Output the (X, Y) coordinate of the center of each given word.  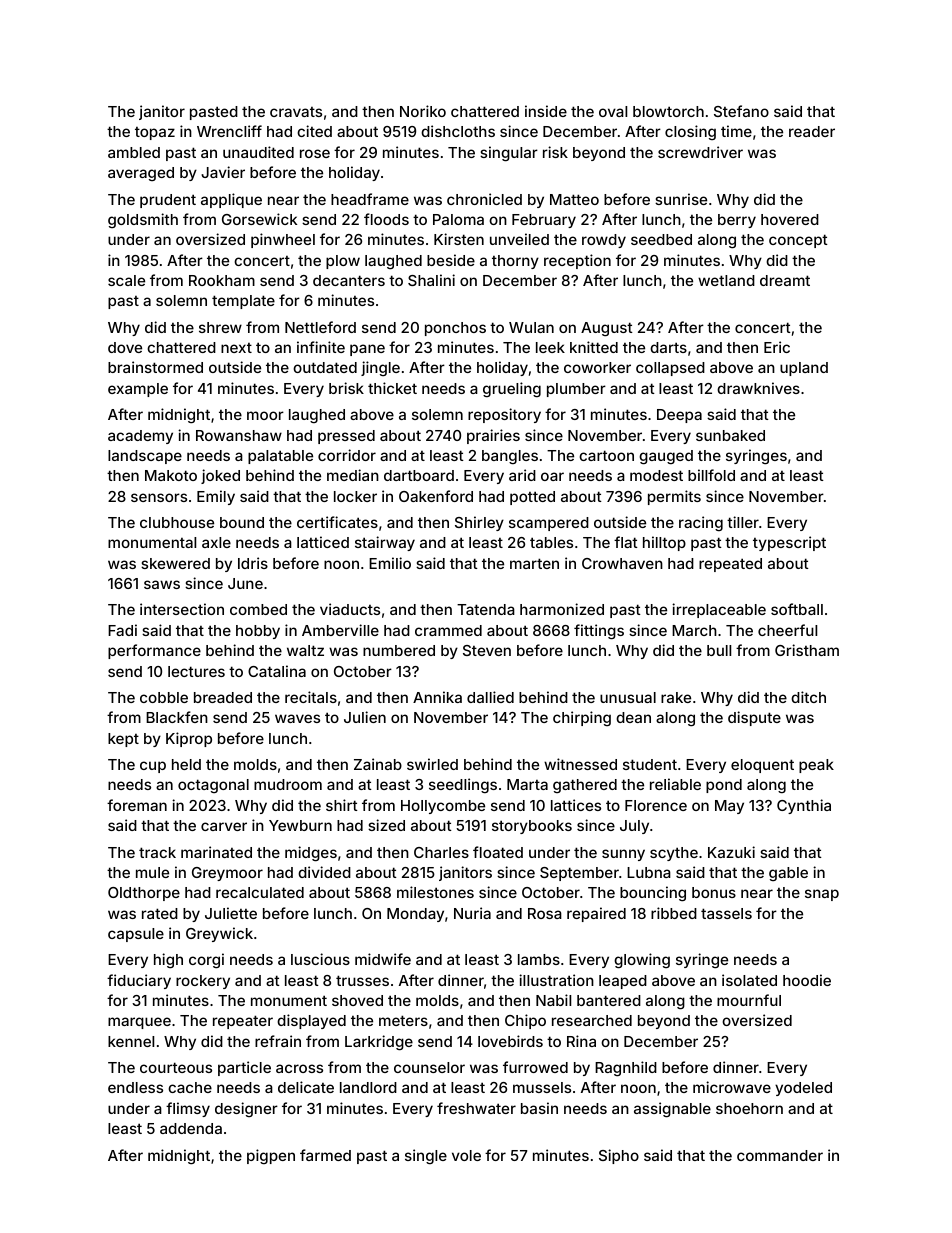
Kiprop (189, 739)
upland (804, 369)
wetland (726, 280)
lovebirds (510, 1041)
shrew (220, 327)
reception (577, 261)
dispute (754, 718)
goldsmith (143, 220)
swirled (432, 764)
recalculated (260, 892)
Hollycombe (443, 807)
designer (246, 1109)
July (634, 827)
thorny (515, 262)
